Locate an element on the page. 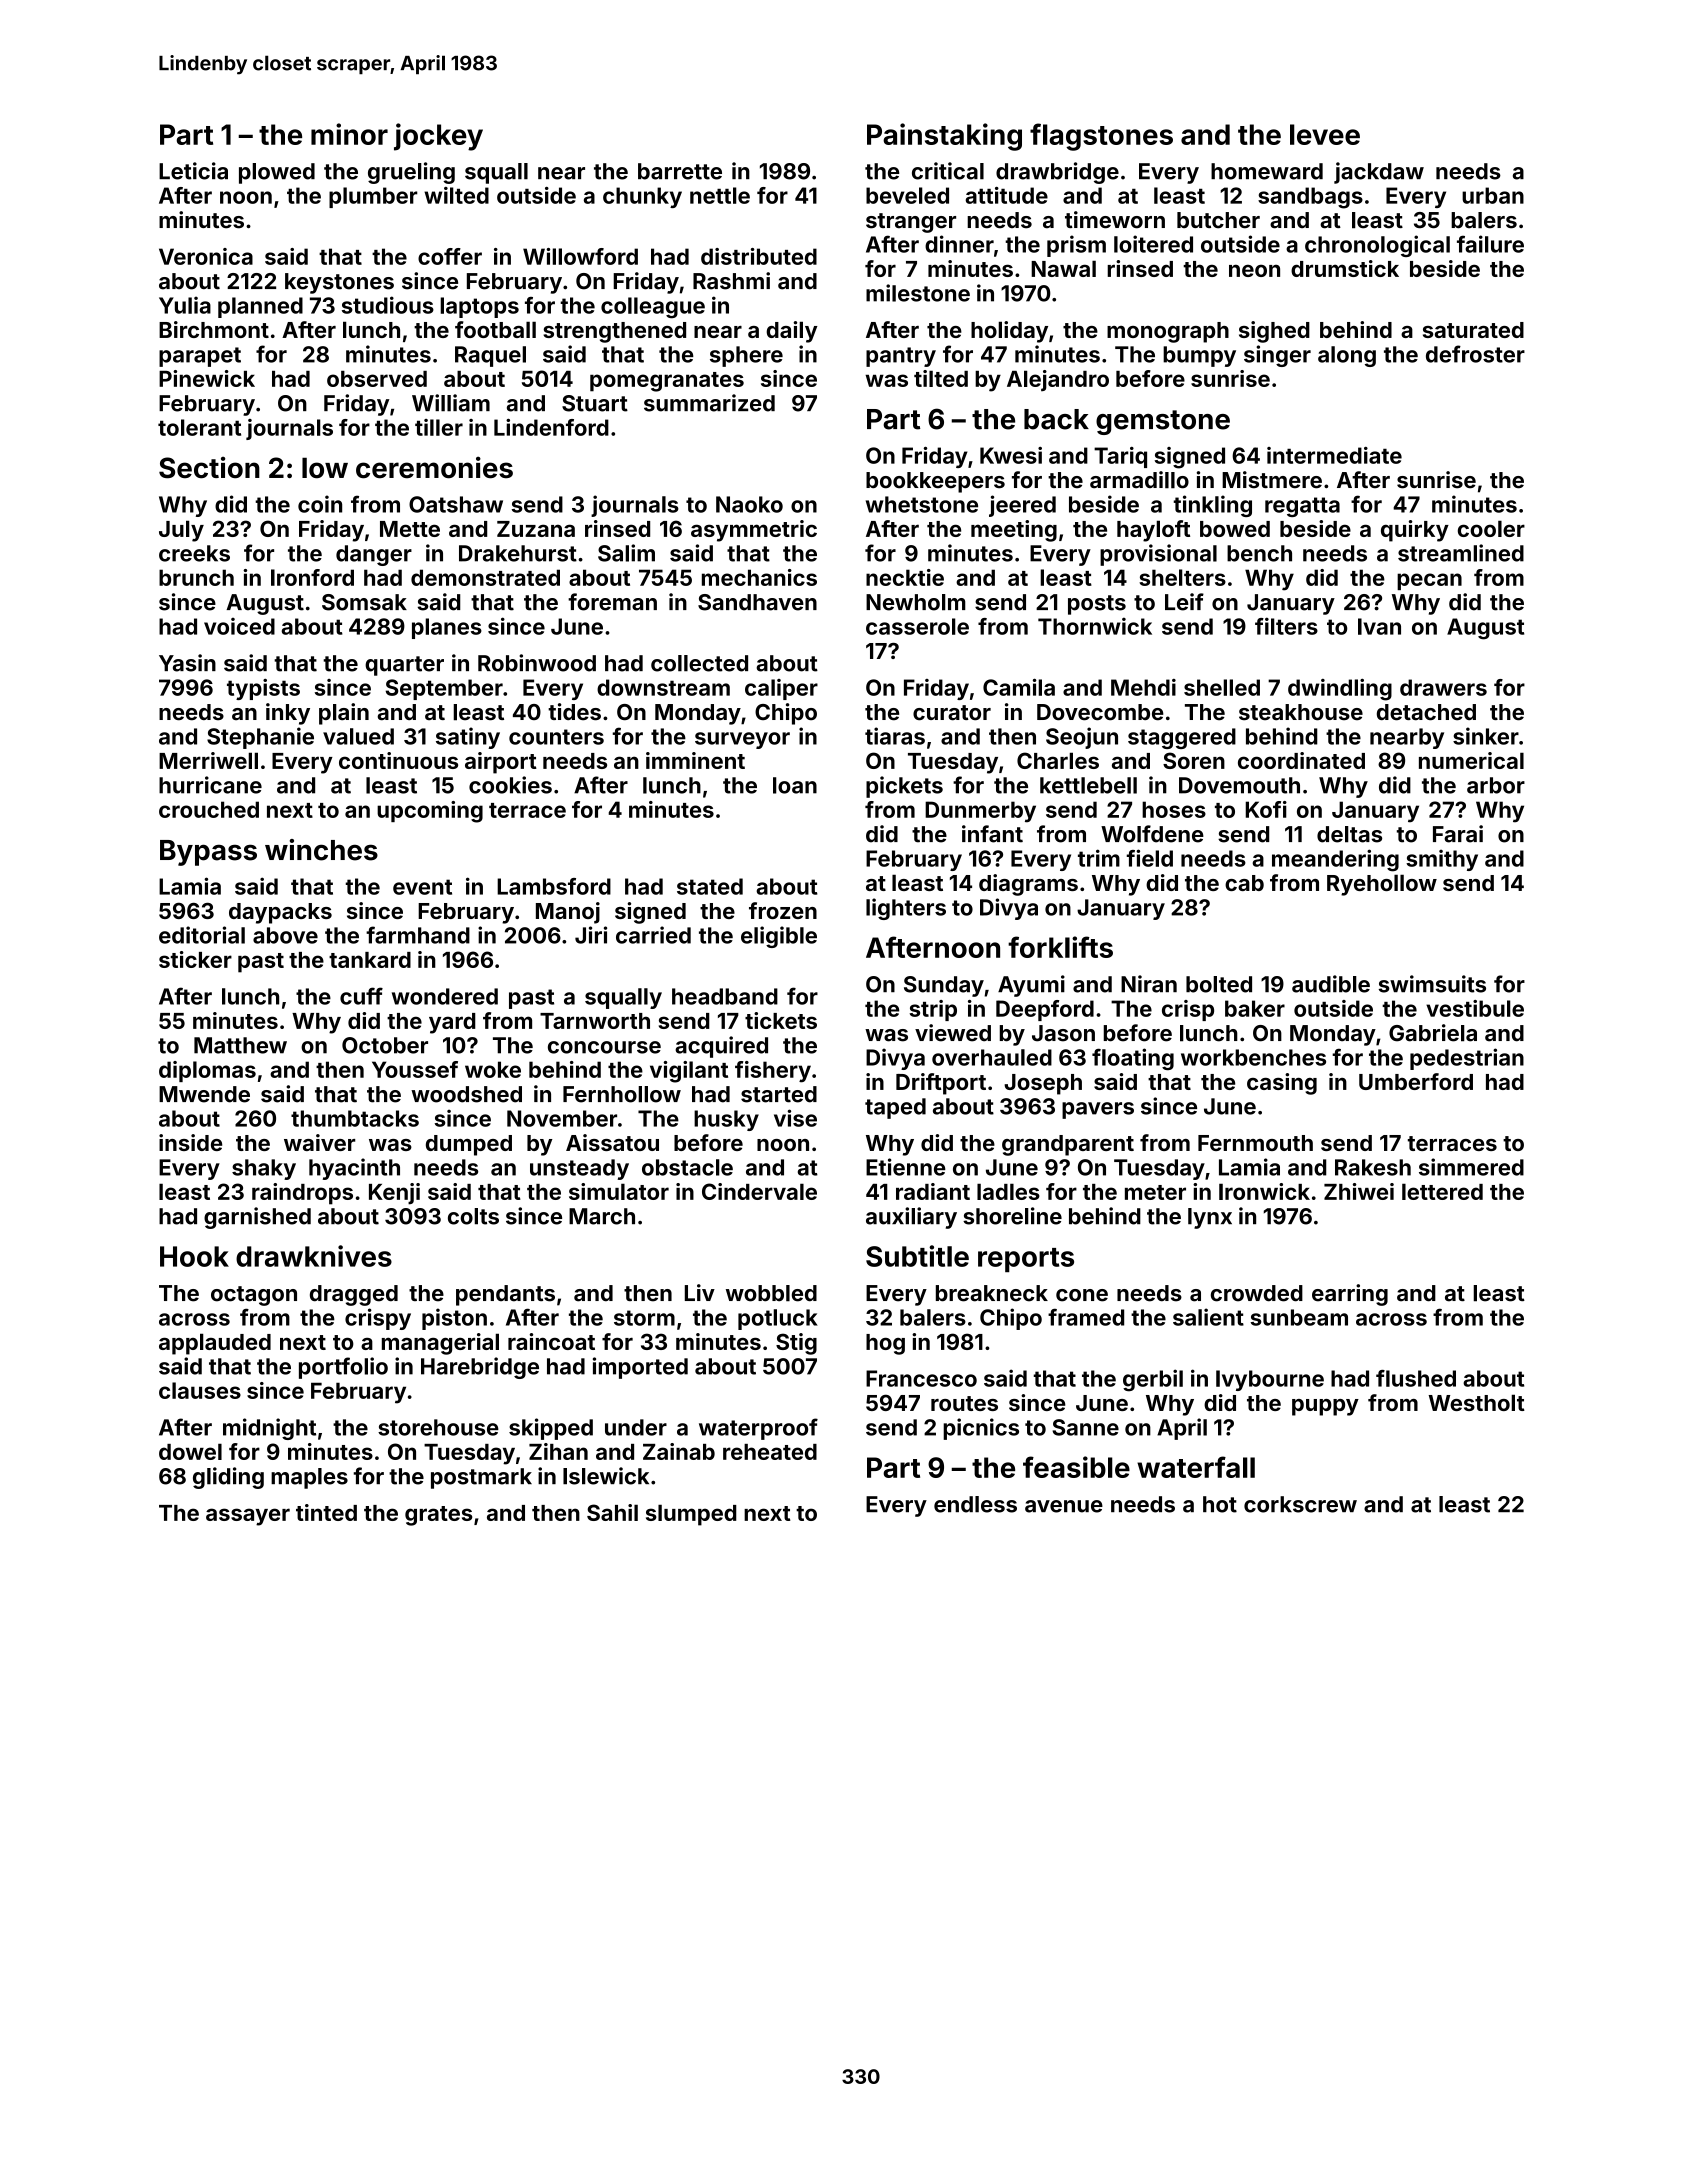 This image has height=2178, width=1683. salient is located at coordinates (1208, 1317).
